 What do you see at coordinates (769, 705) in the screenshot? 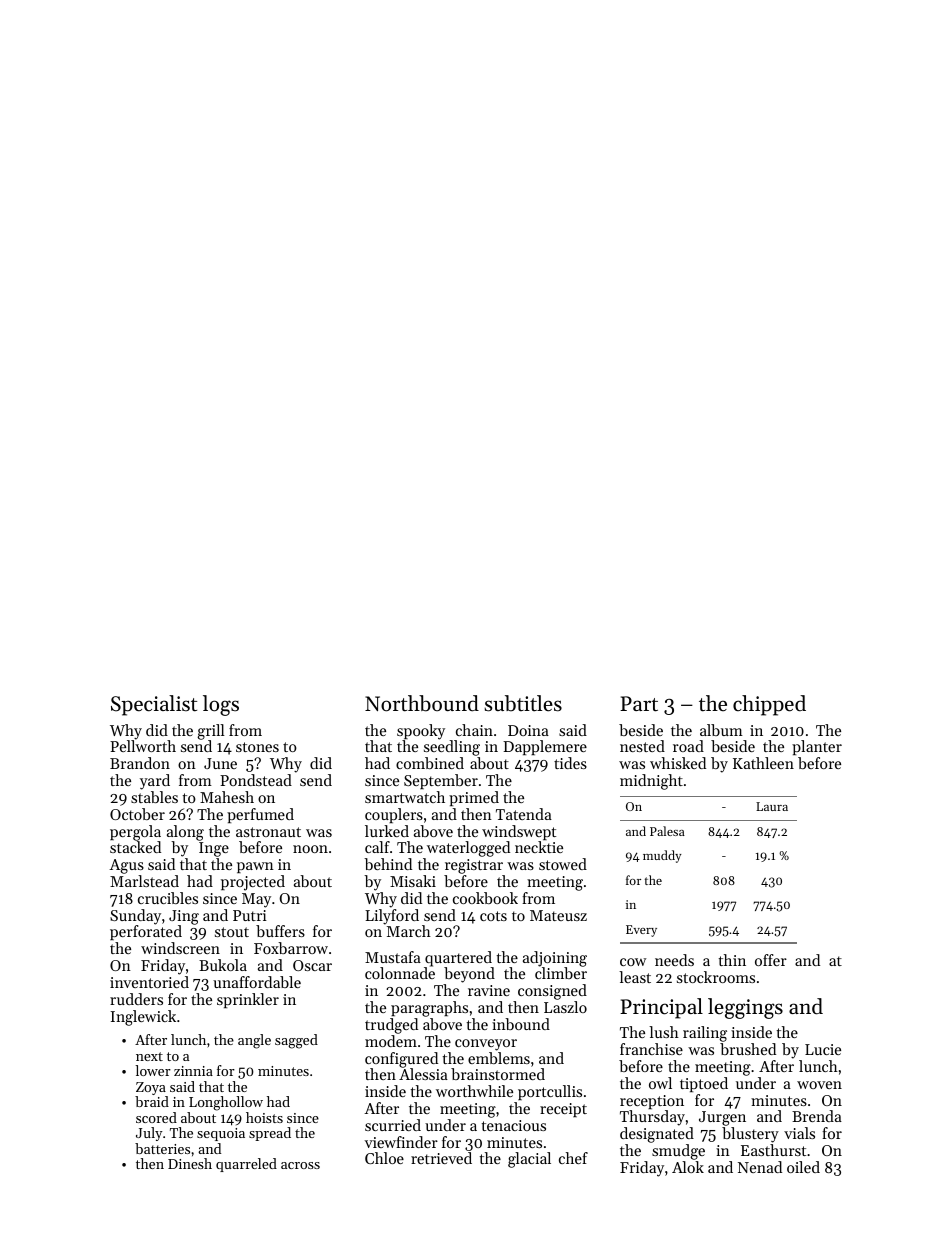
I see `chipped` at bounding box center [769, 705].
